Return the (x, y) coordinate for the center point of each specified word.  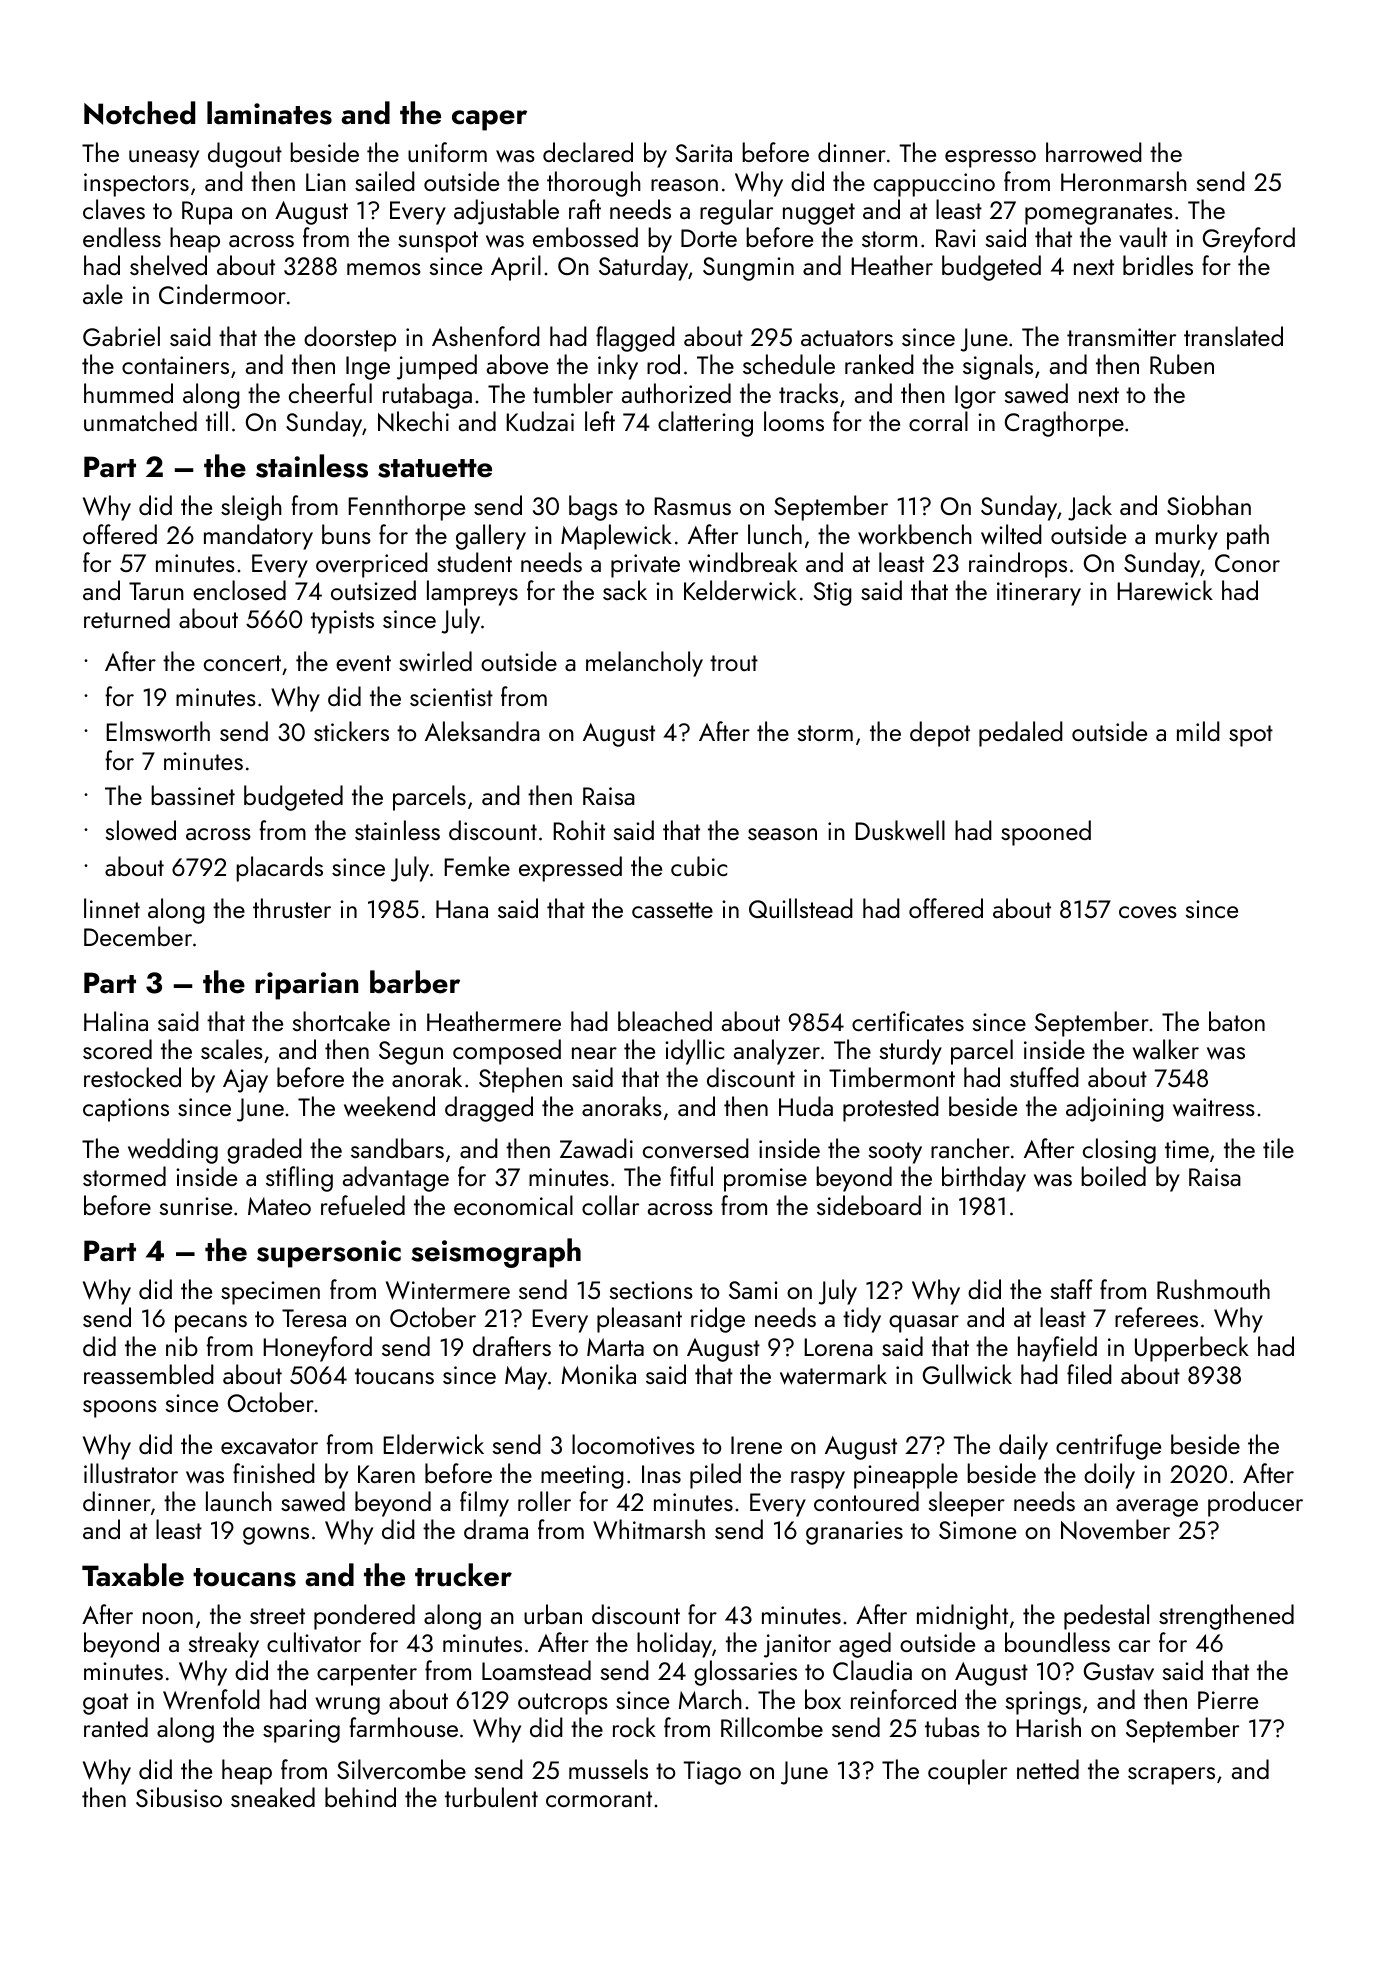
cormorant (599, 1799)
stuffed (1044, 1077)
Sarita (704, 153)
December (138, 936)
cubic (699, 866)
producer (1255, 1504)
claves (114, 209)
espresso (990, 159)
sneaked (273, 1797)
